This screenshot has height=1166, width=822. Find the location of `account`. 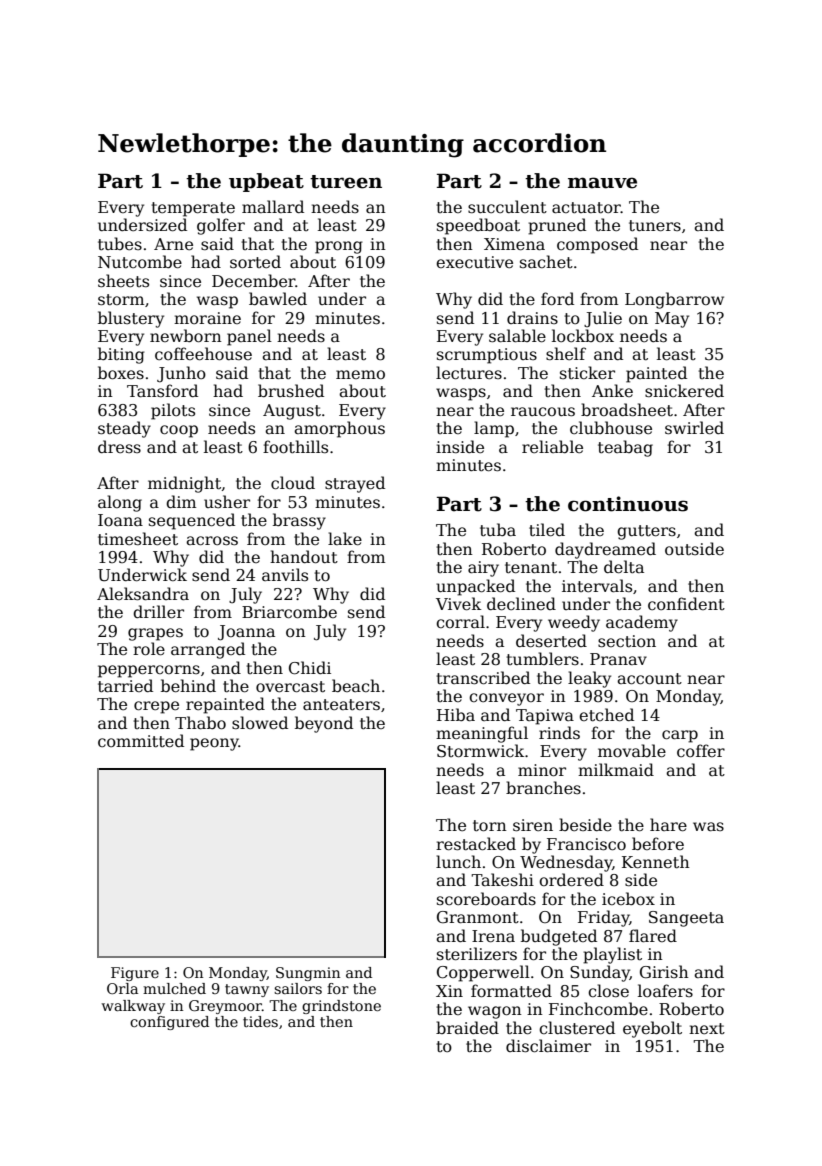

account is located at coordinates (649, 679).
